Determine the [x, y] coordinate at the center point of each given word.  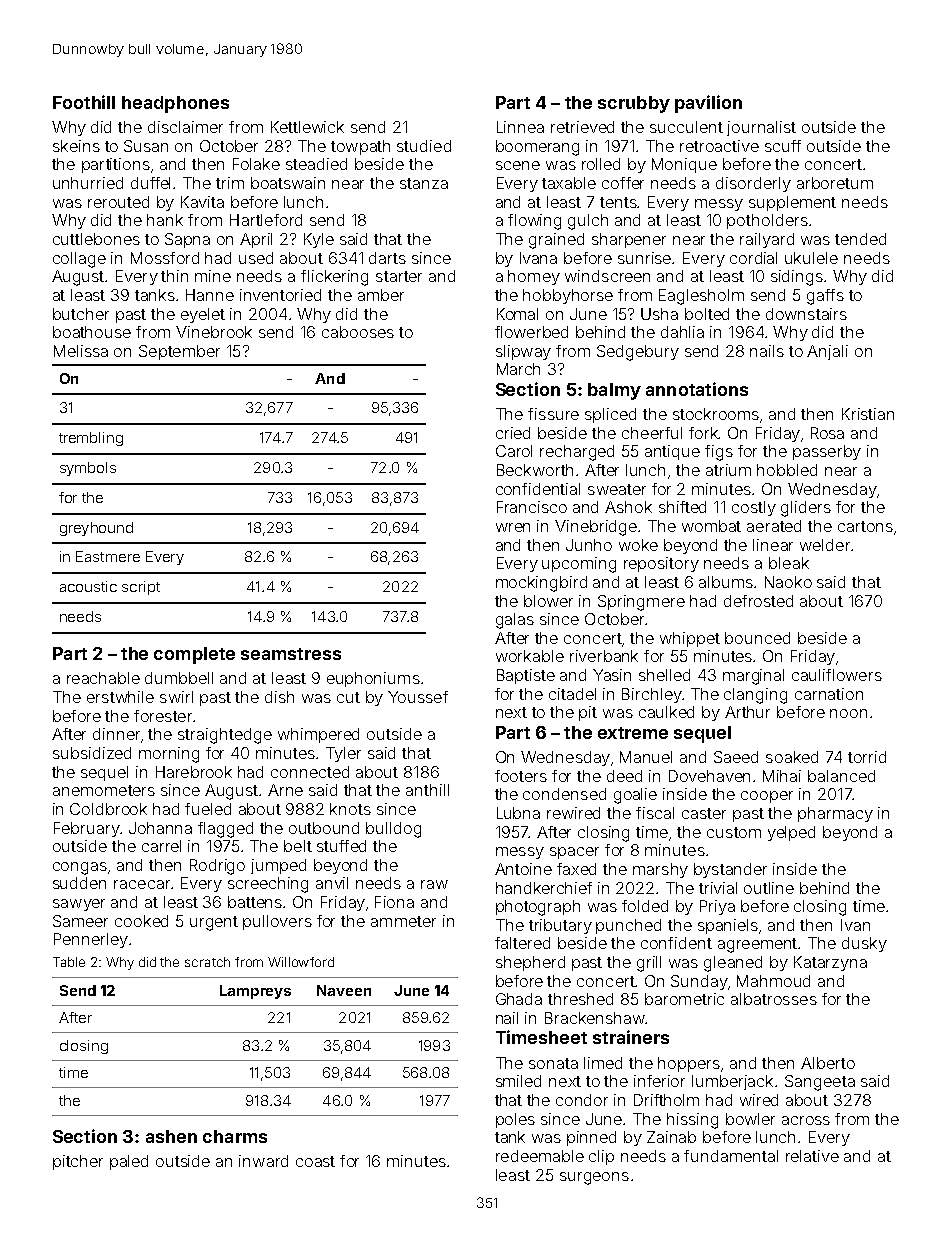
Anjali [827, 352]
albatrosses [774, 999]
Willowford [301, 962]
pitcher [78, 1162]
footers [521, 776]
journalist [761, 128]
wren [513, 527]
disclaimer [185, 127]
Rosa [827, 433]
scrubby [634, 104]
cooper [767, 797]
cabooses [358, 332]
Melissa [81, 351]
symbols [88, 469]
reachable [103, 678]
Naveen [344, 990]
